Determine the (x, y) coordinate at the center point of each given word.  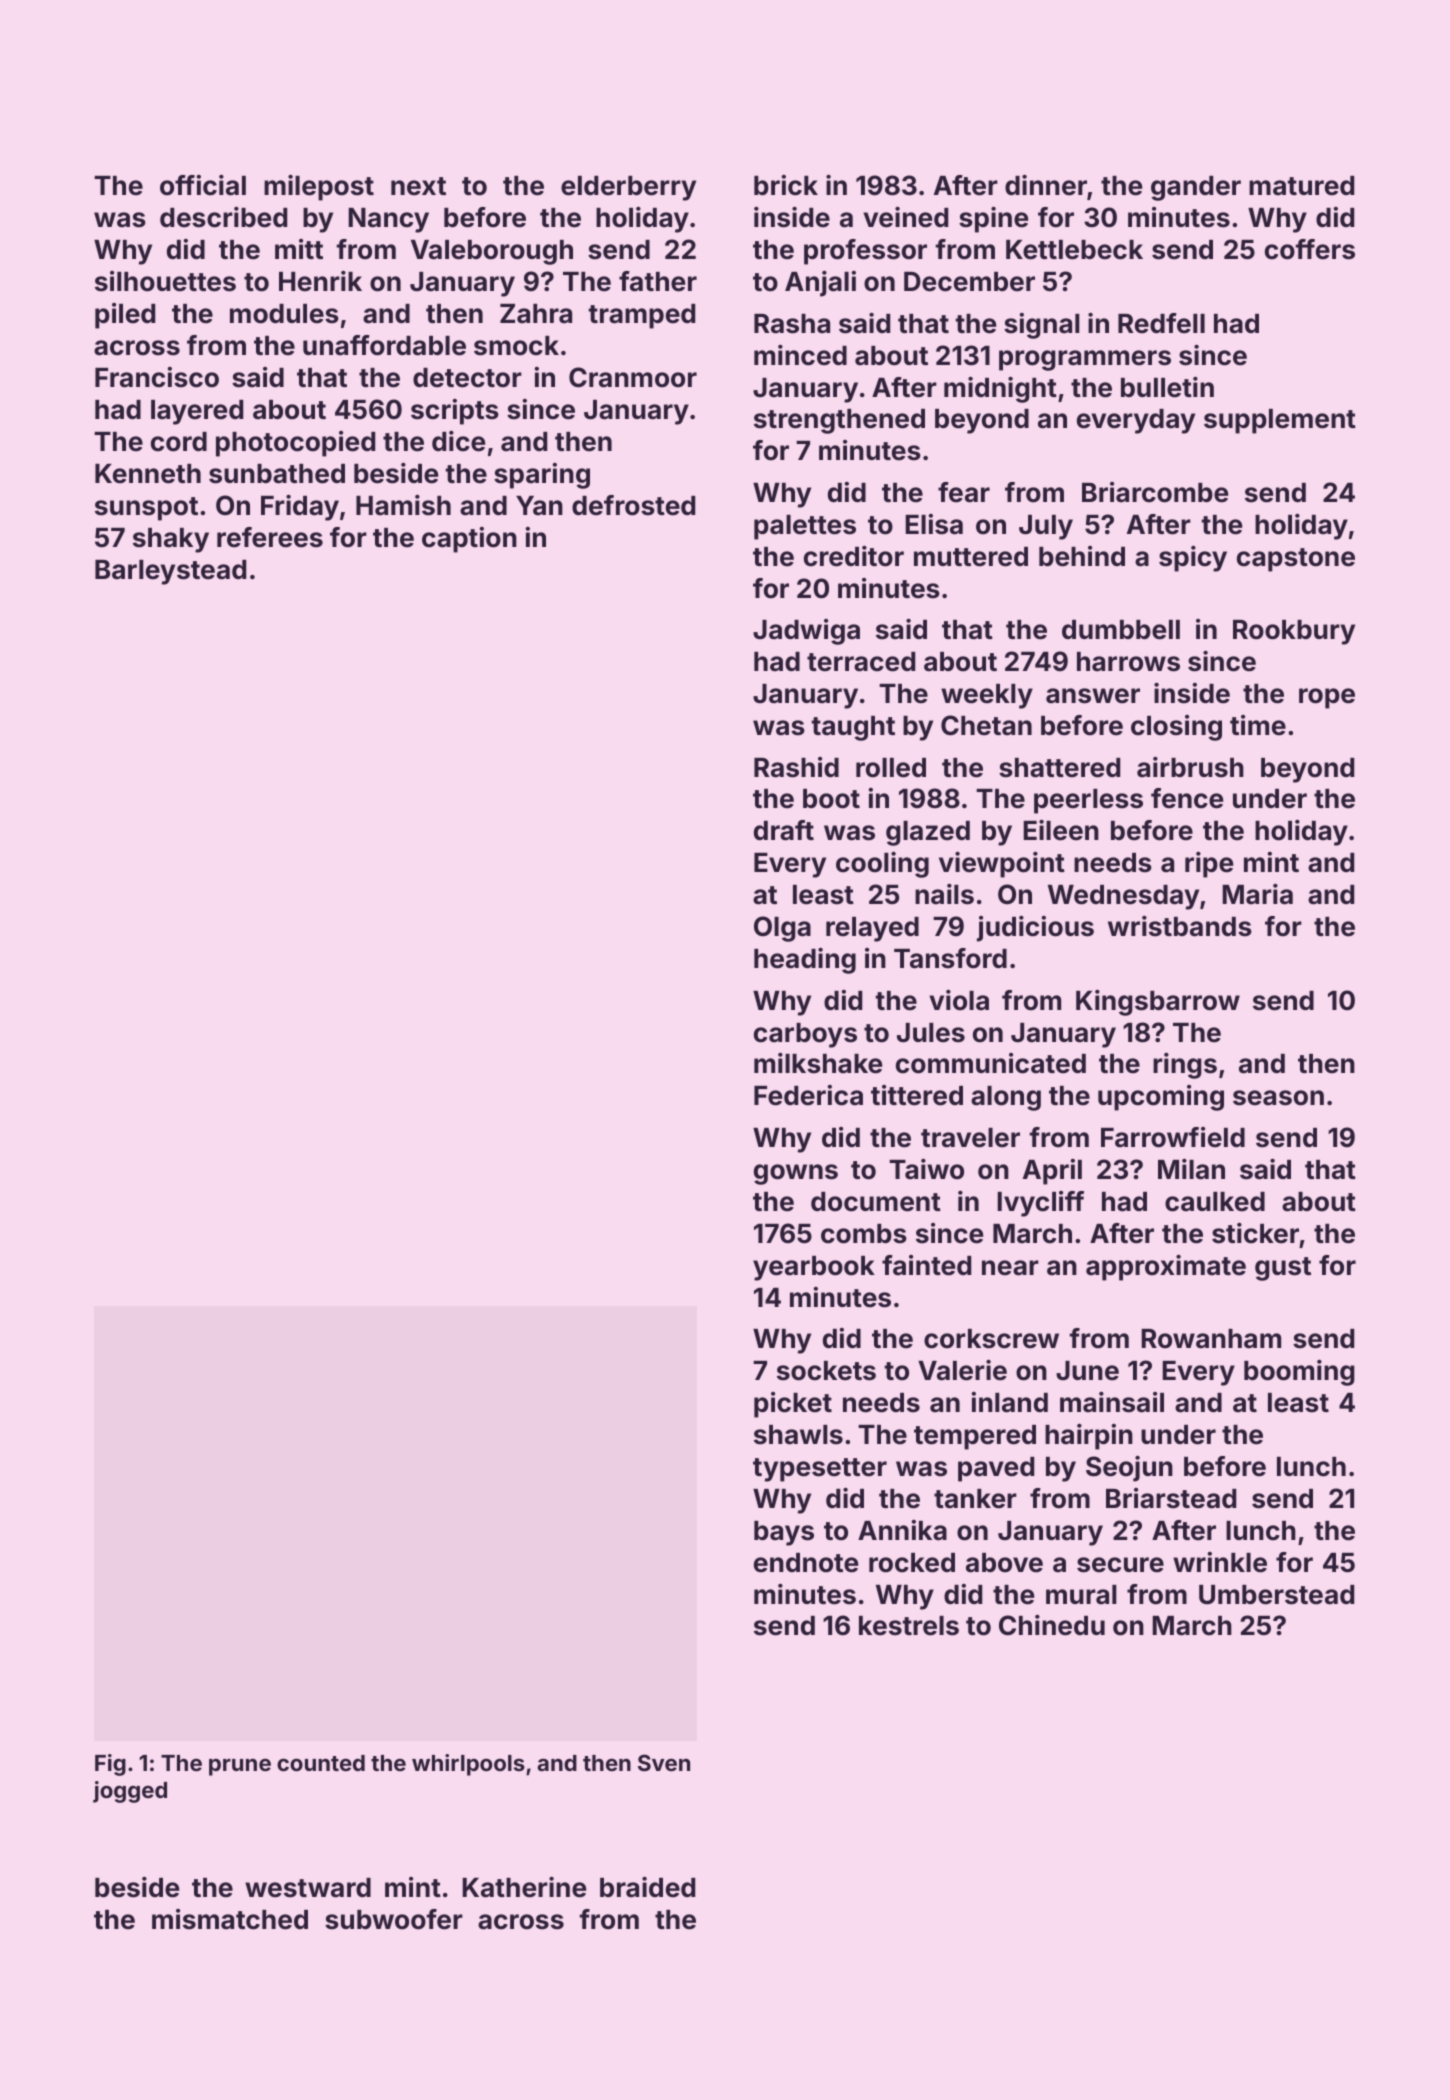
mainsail (1112, 1402)
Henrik (320, 281)
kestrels (909, 1626)
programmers (1085, 360)
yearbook (814, 1268)
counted (321, 1763)
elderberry (628, 188)
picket (793, 1405)
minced (800, 355)
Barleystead (170, 572)
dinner (1046, 185)
